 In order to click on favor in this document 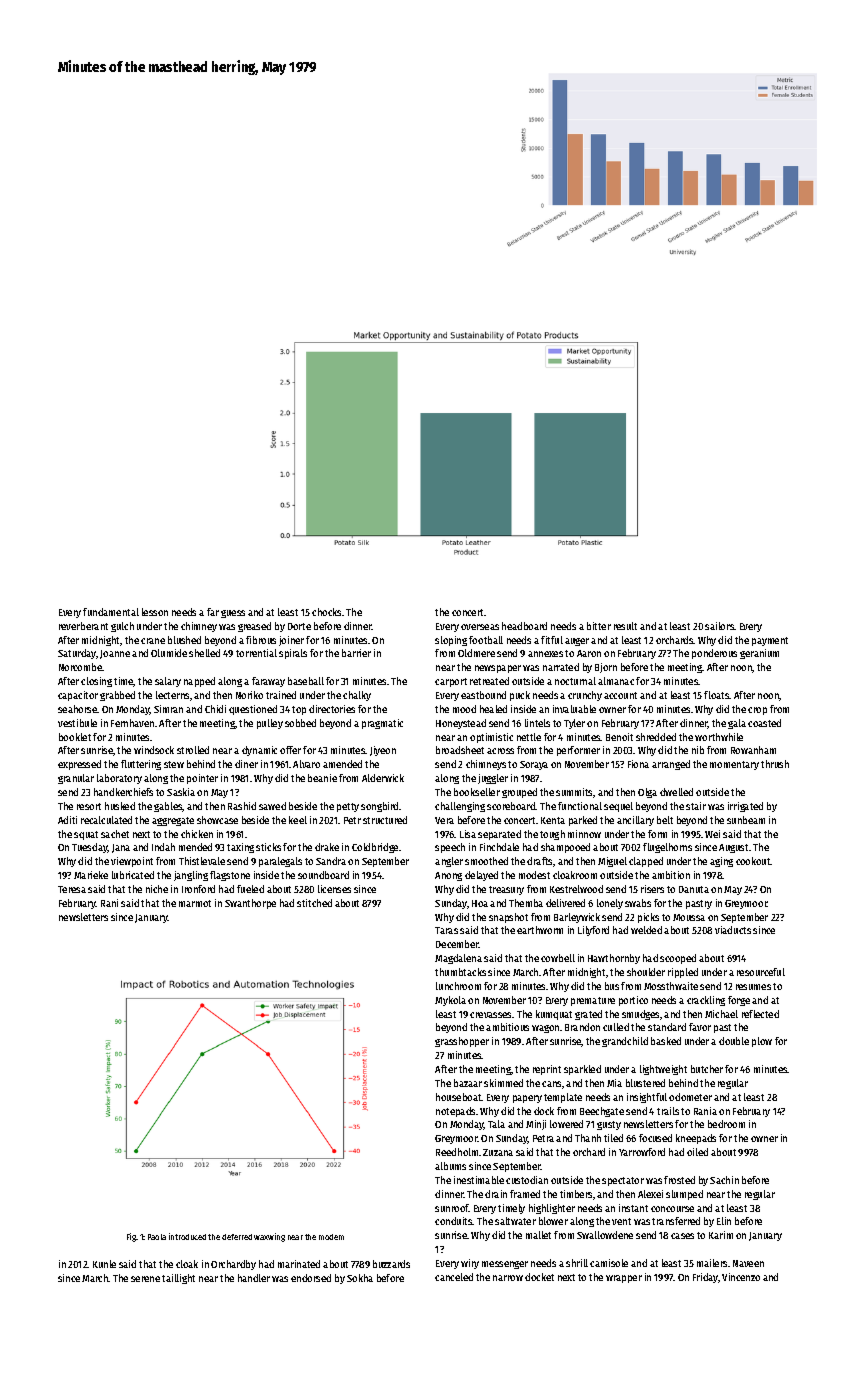, I will do `click(700, 1027)`.
